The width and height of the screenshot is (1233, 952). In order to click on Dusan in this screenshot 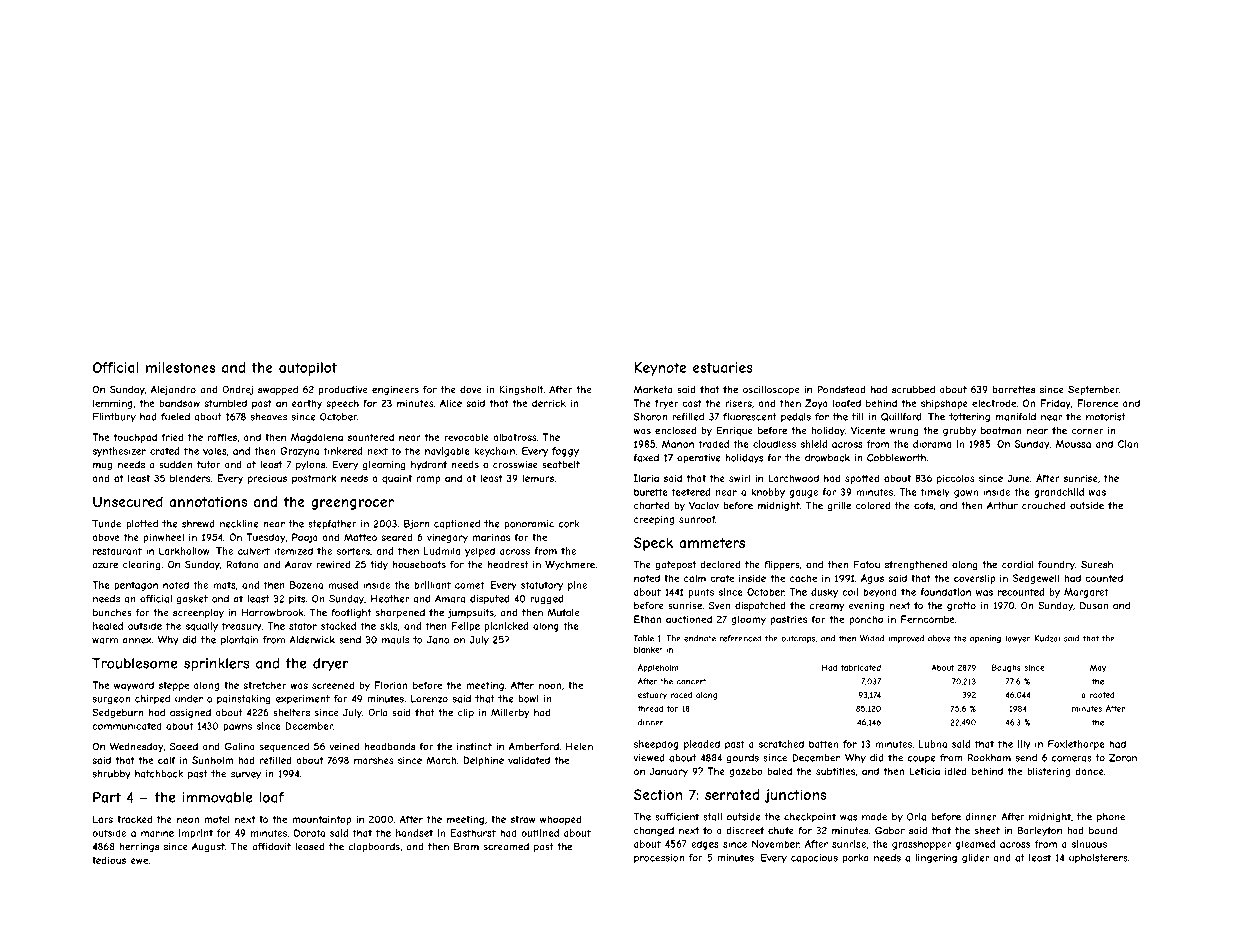, I will do `click(1094, 606)`.
